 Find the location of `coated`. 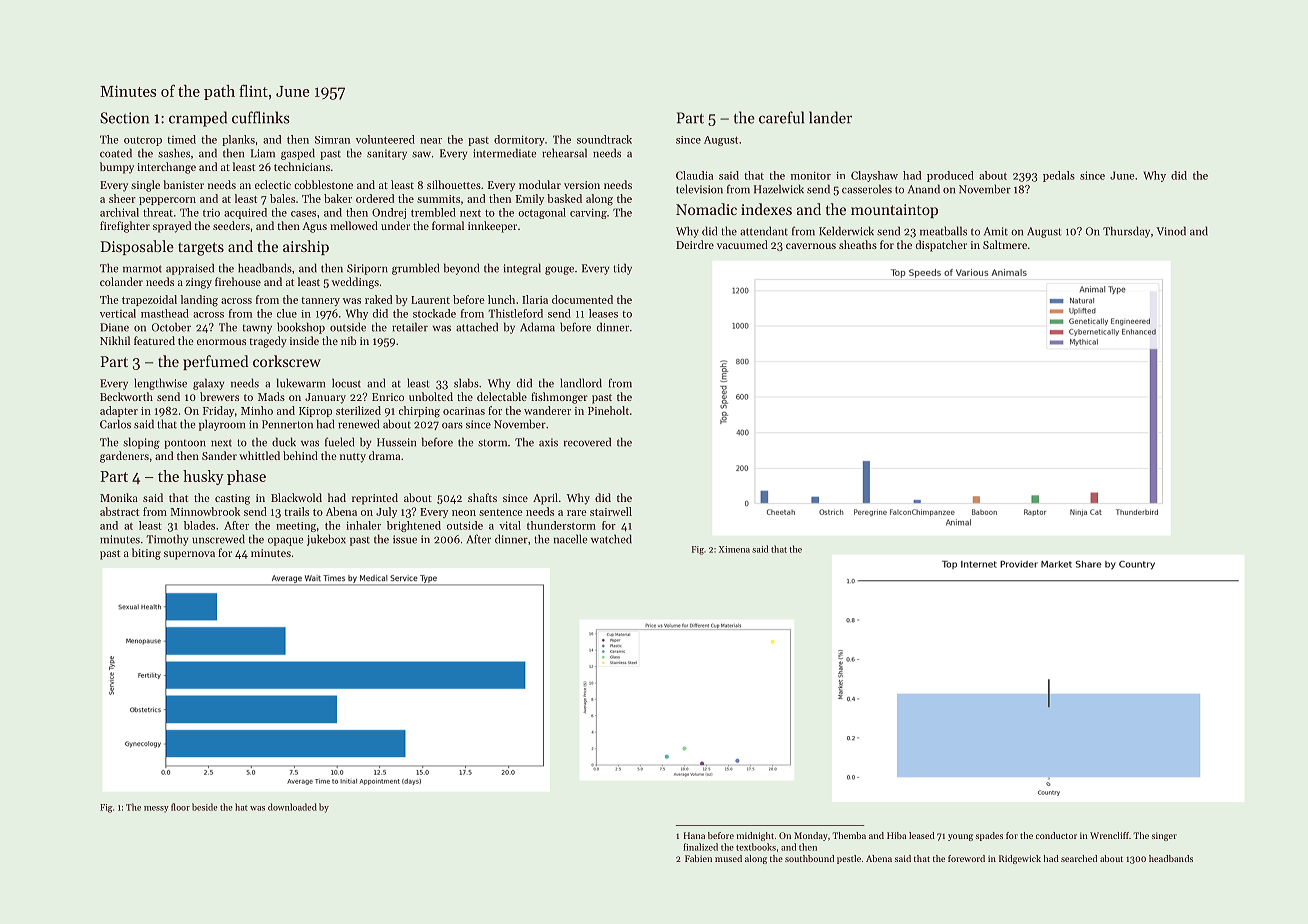

coated is located at coordinates (116, 153).
